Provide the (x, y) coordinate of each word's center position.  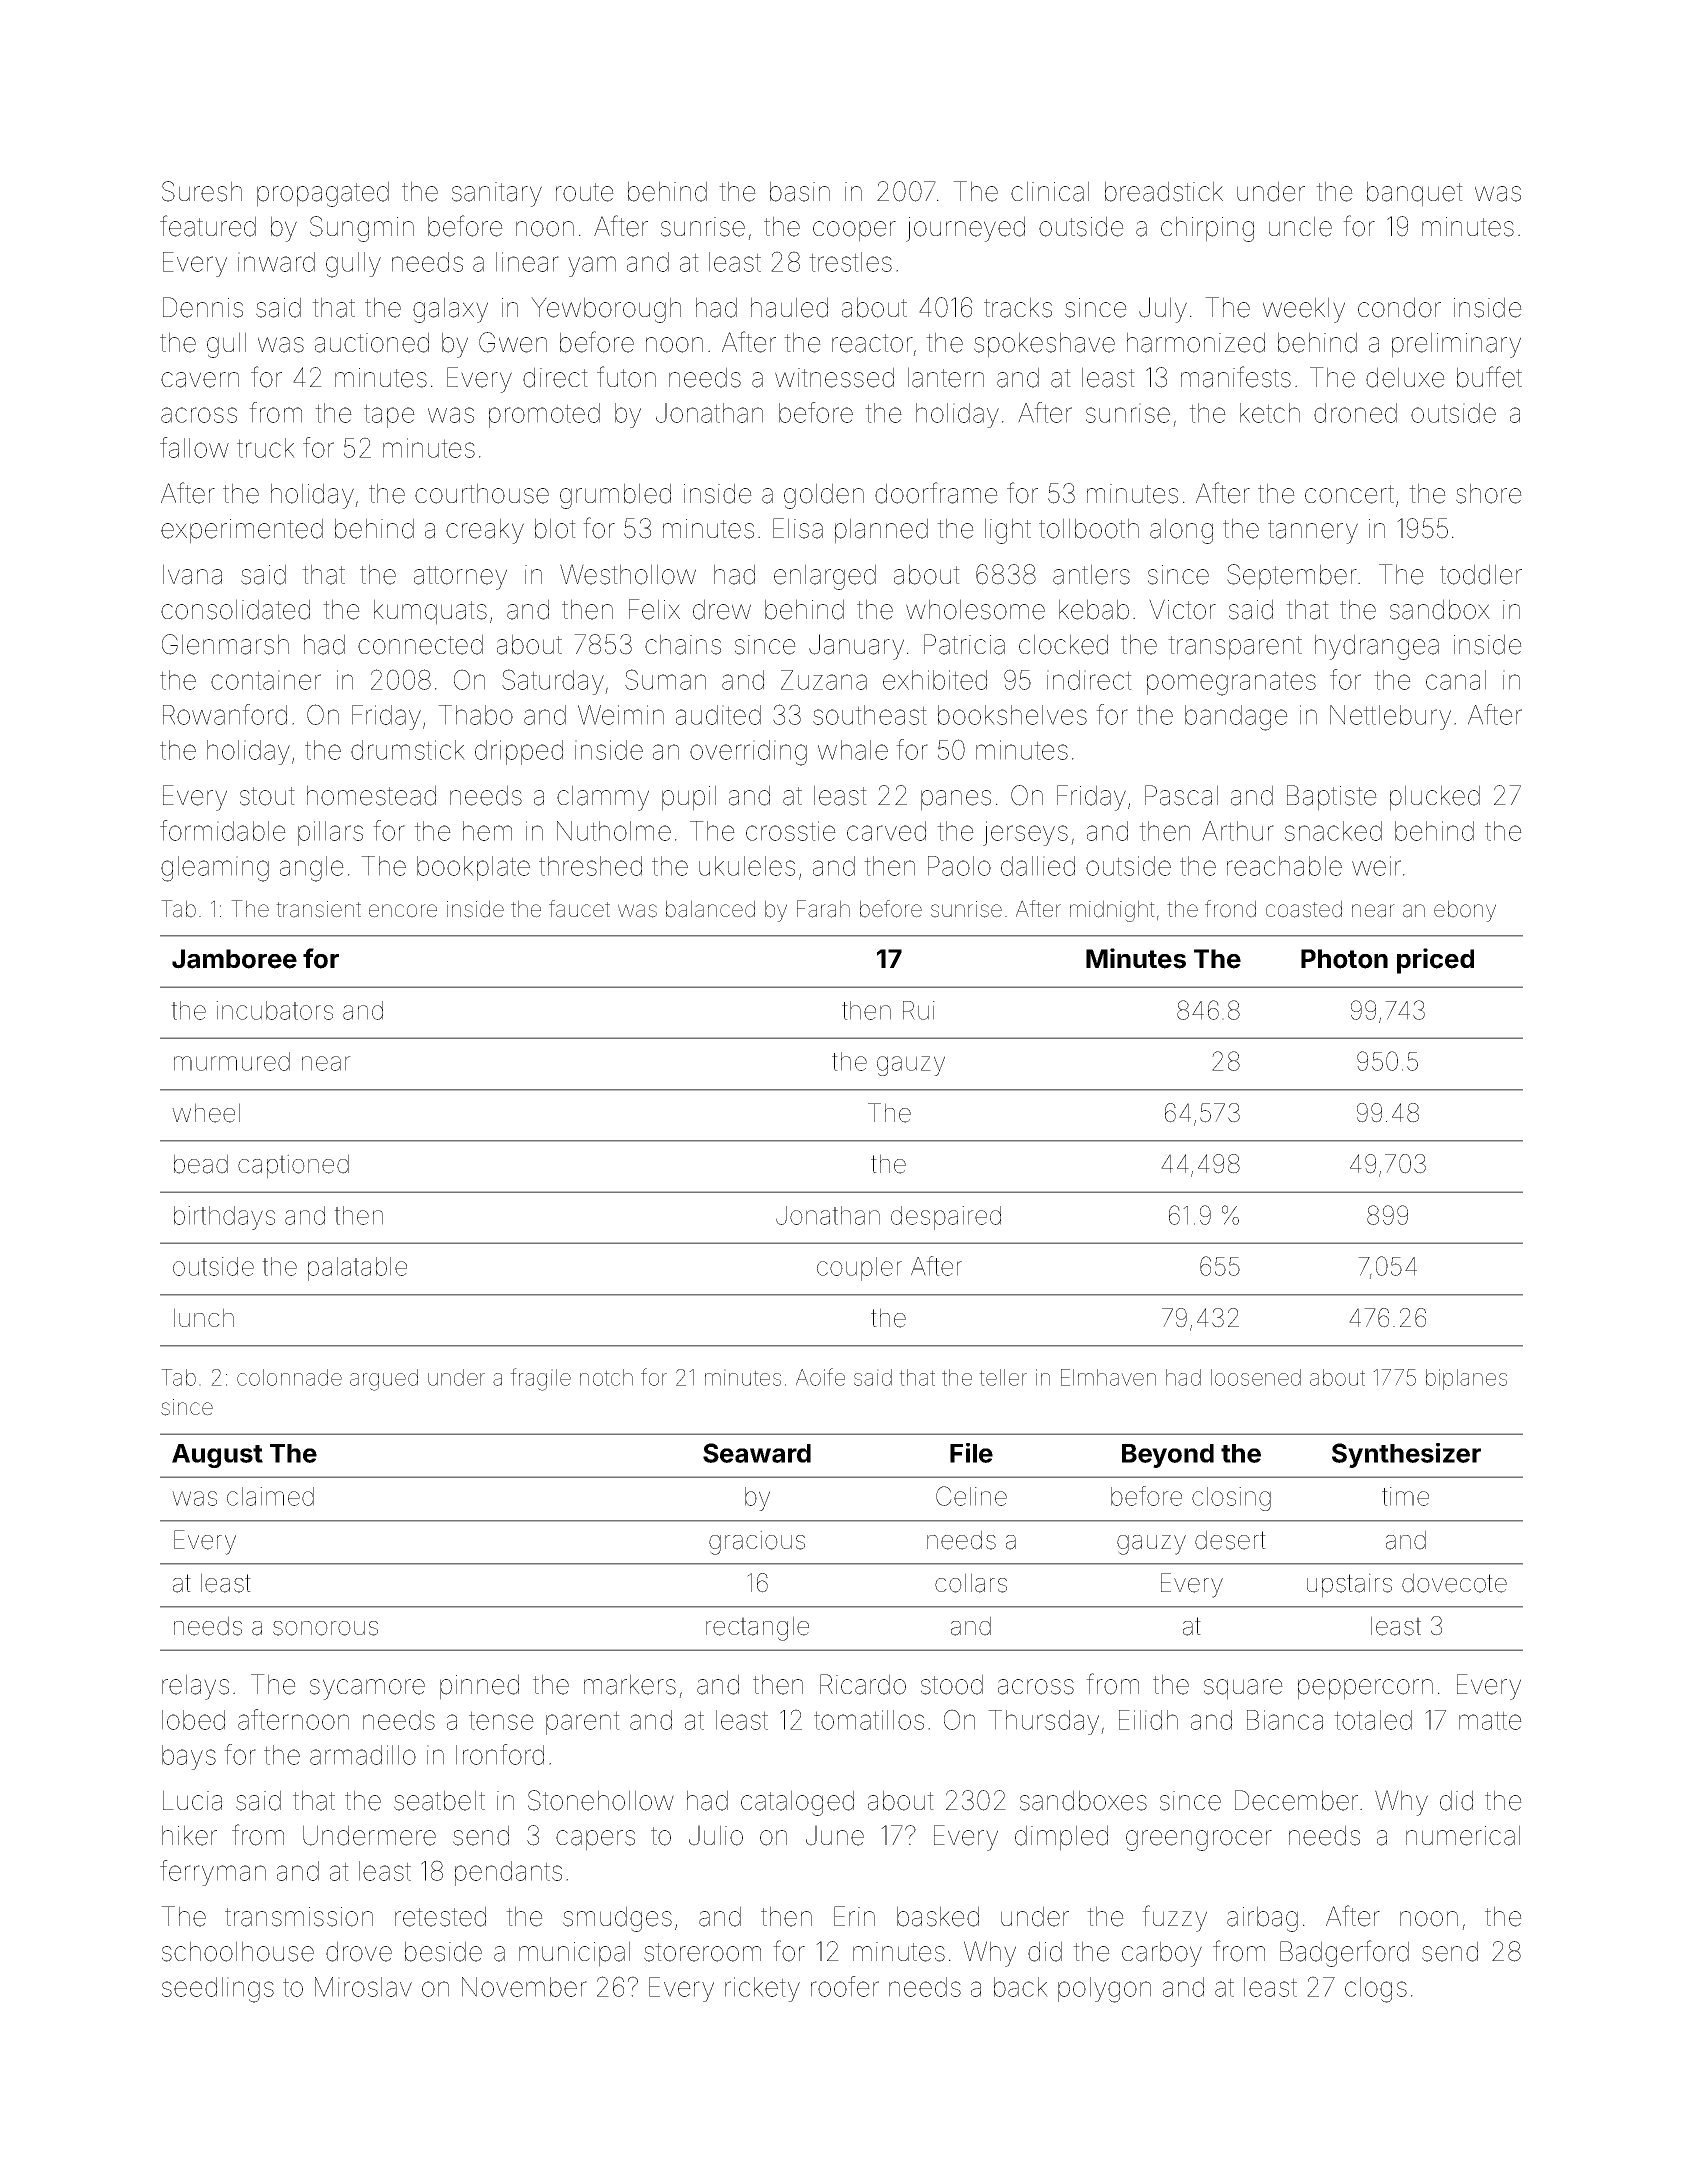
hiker (189, 1835)
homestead (371, 795)
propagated (323, 194)
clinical (1050, 191)
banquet (1415, 194)
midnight (1112, 911)
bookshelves (1012, 715)
